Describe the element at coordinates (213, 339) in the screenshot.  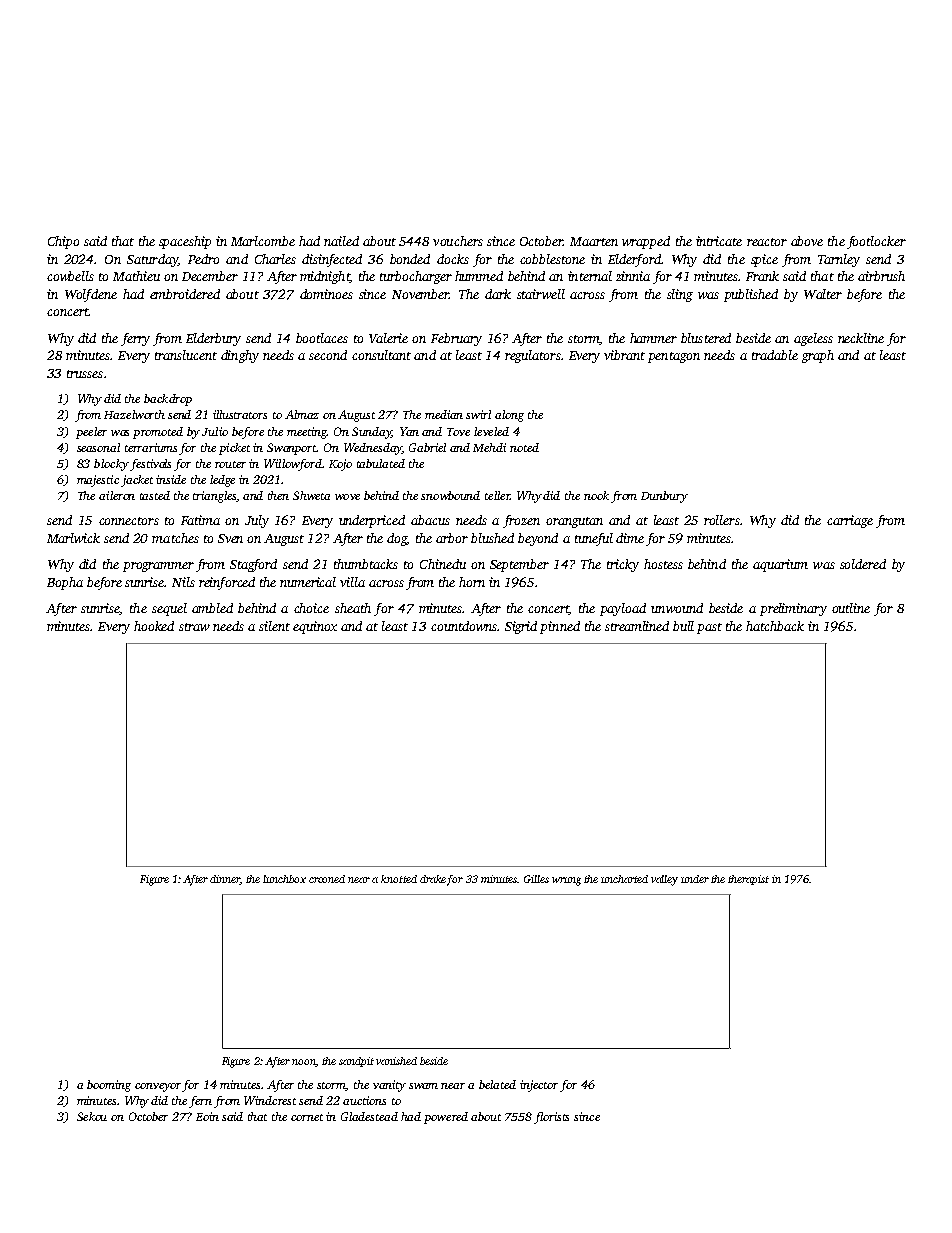
I see `Elderbury` at that location.
